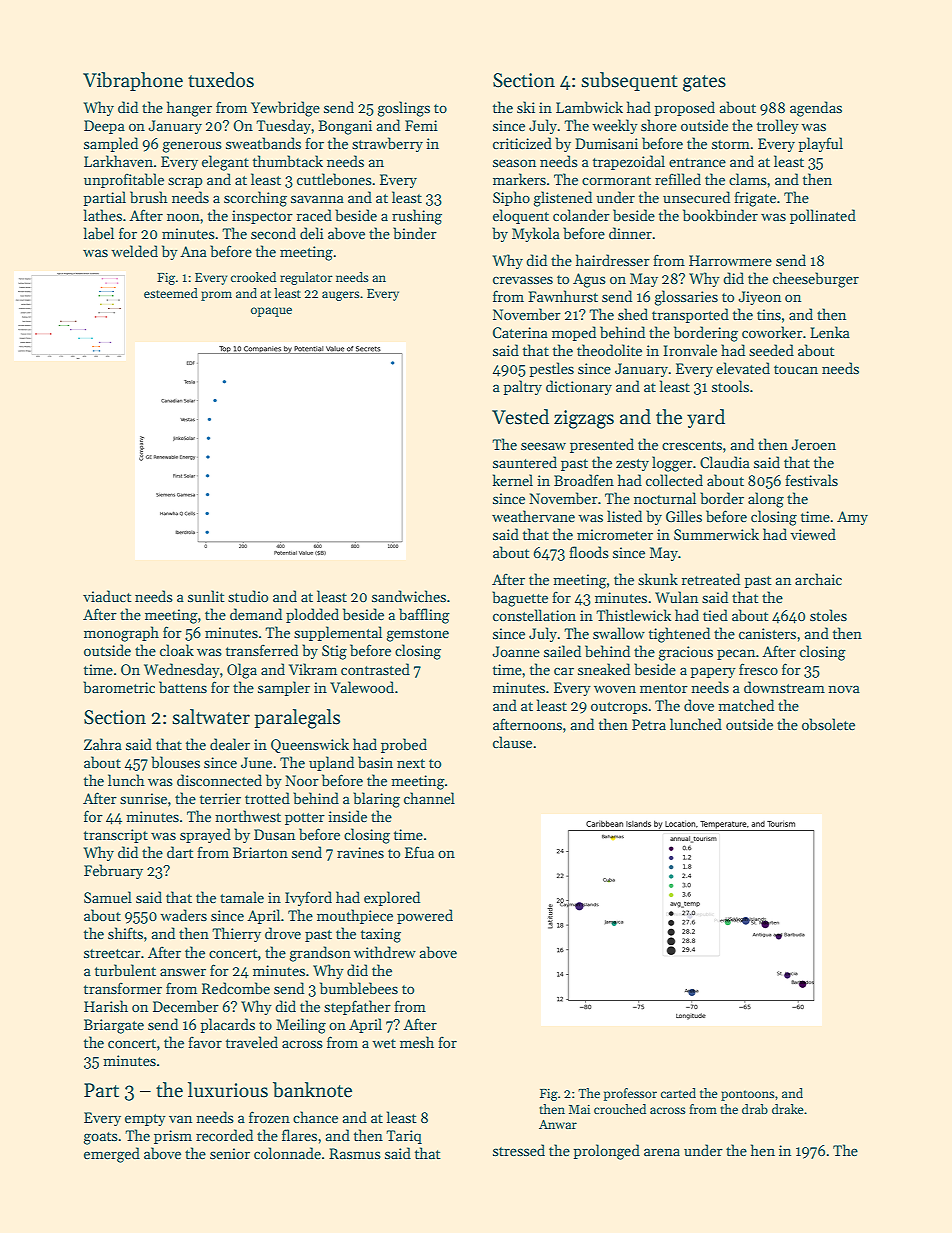  Describe the element at coordinates (362, 687) in the screenshot. I see `Valewood` at that location.
